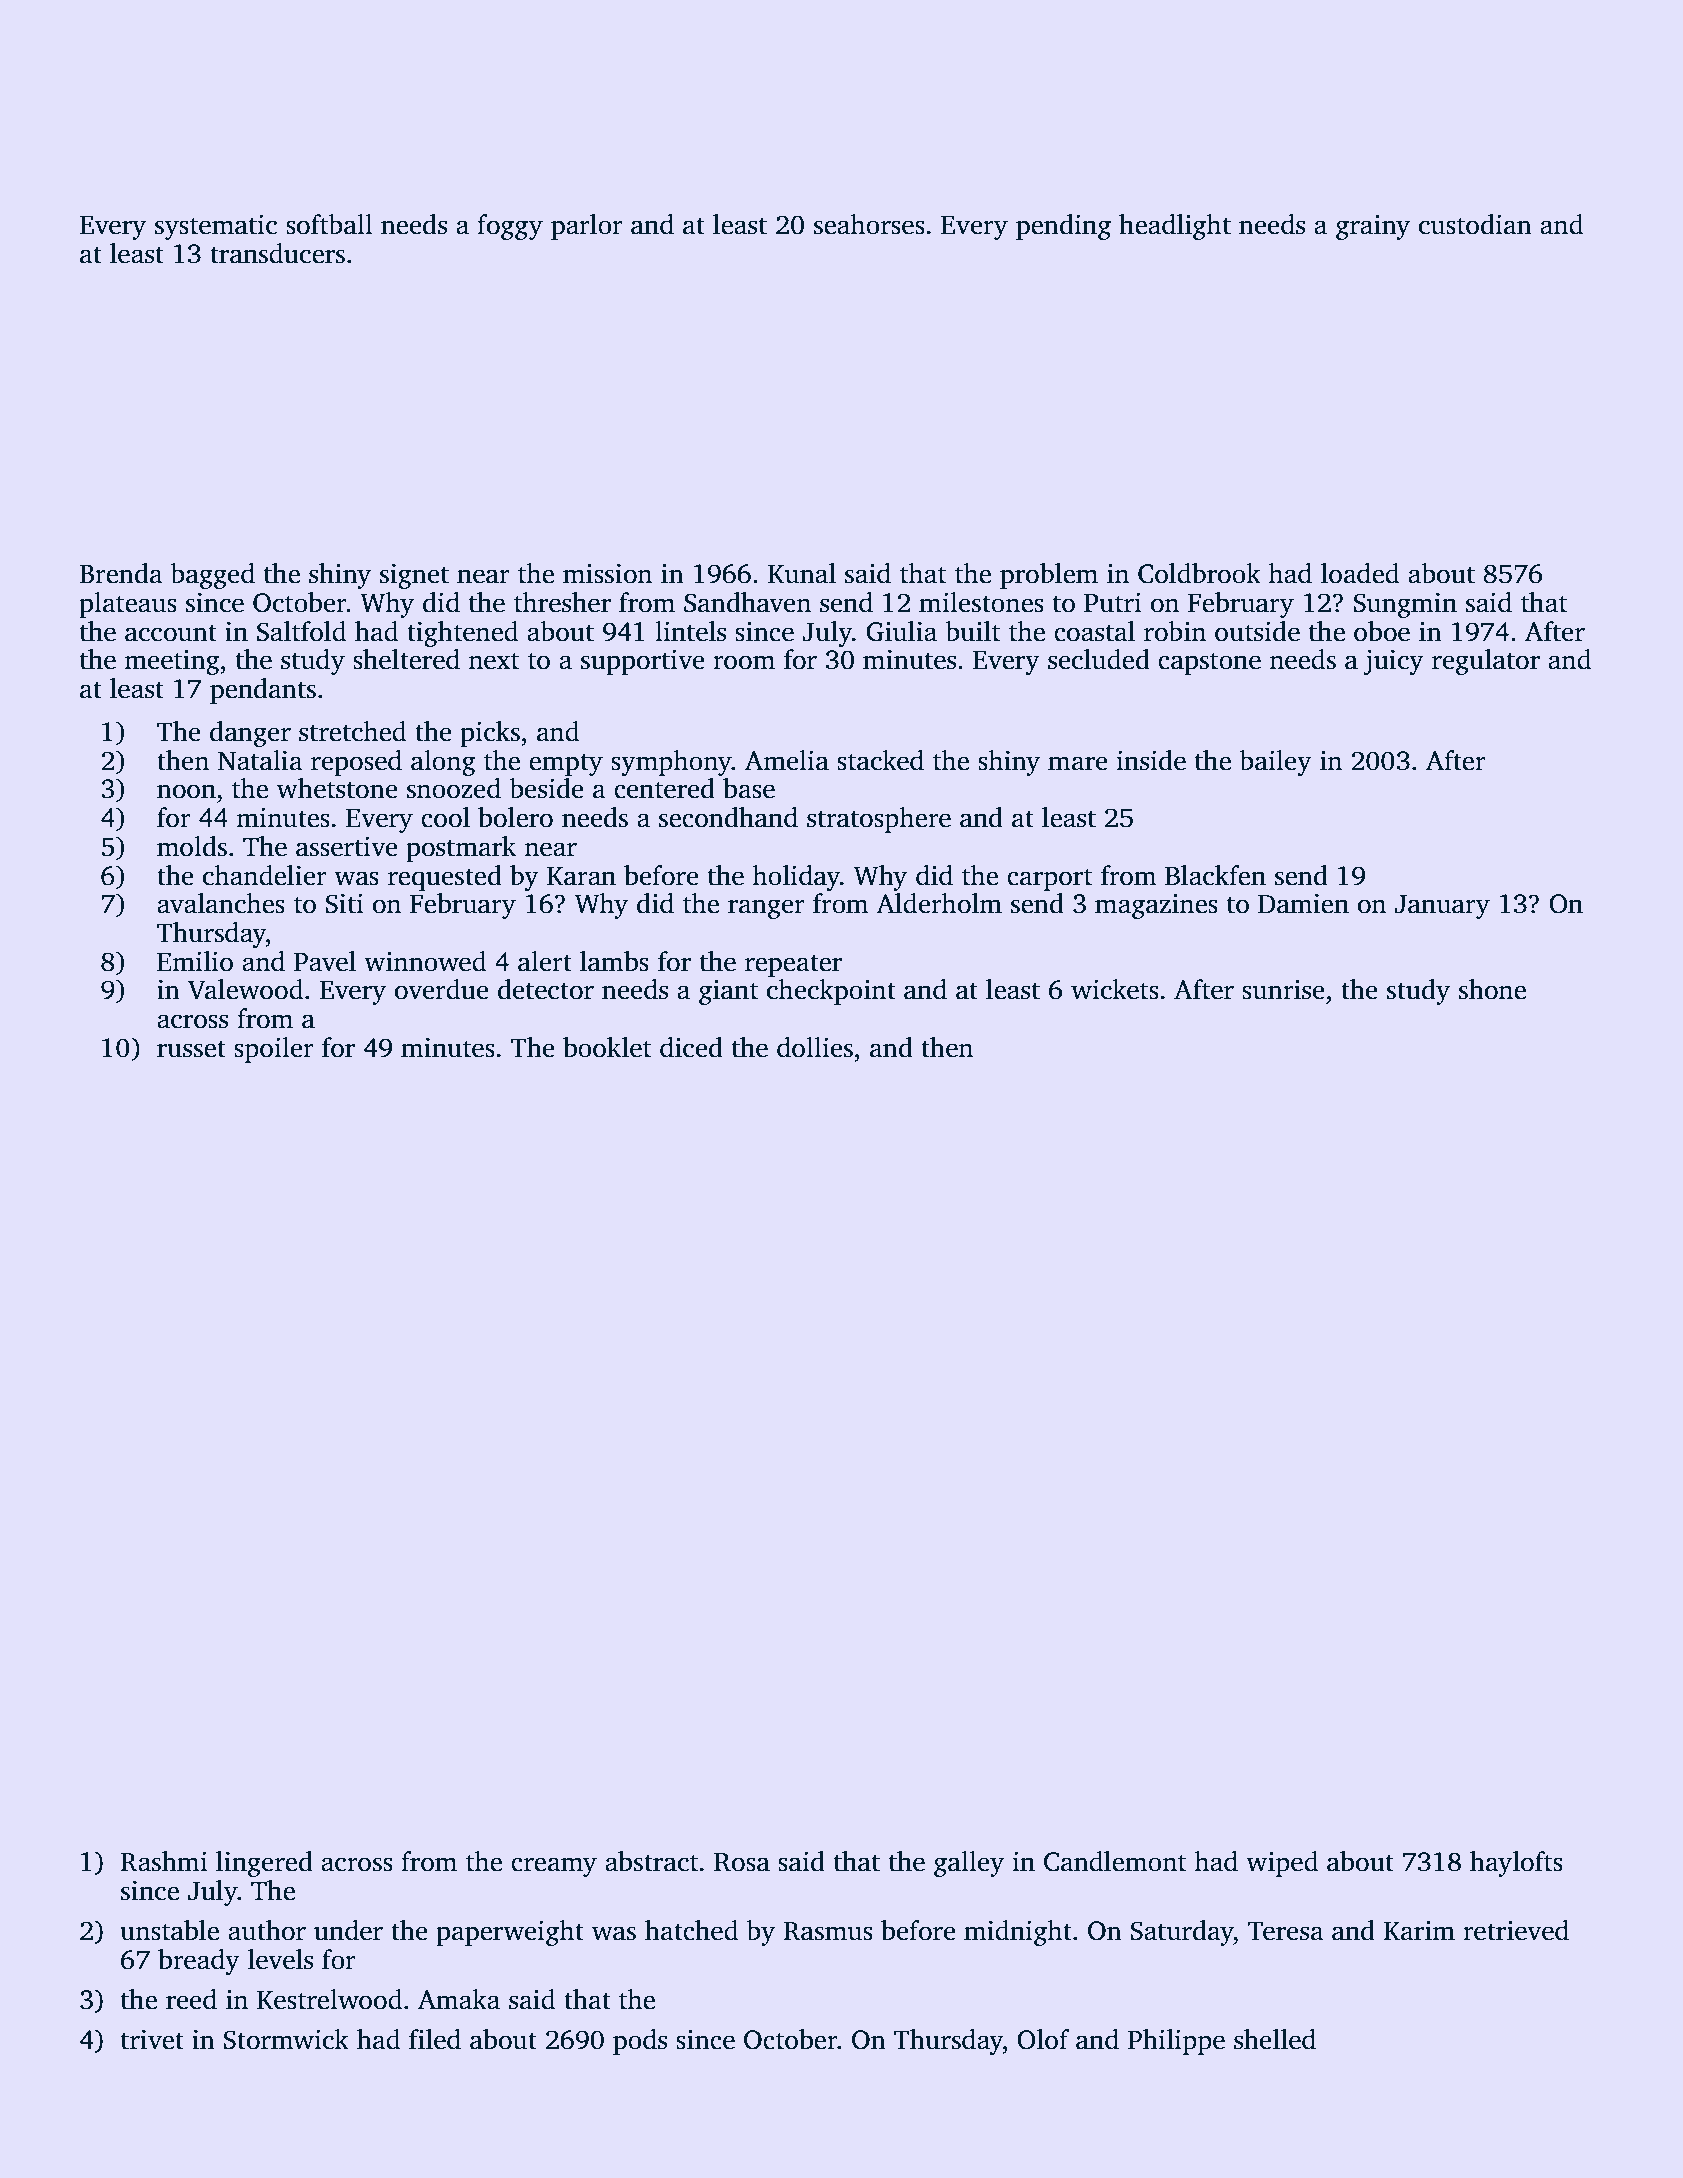  I want to click on trivet, so click(152, 2040).
